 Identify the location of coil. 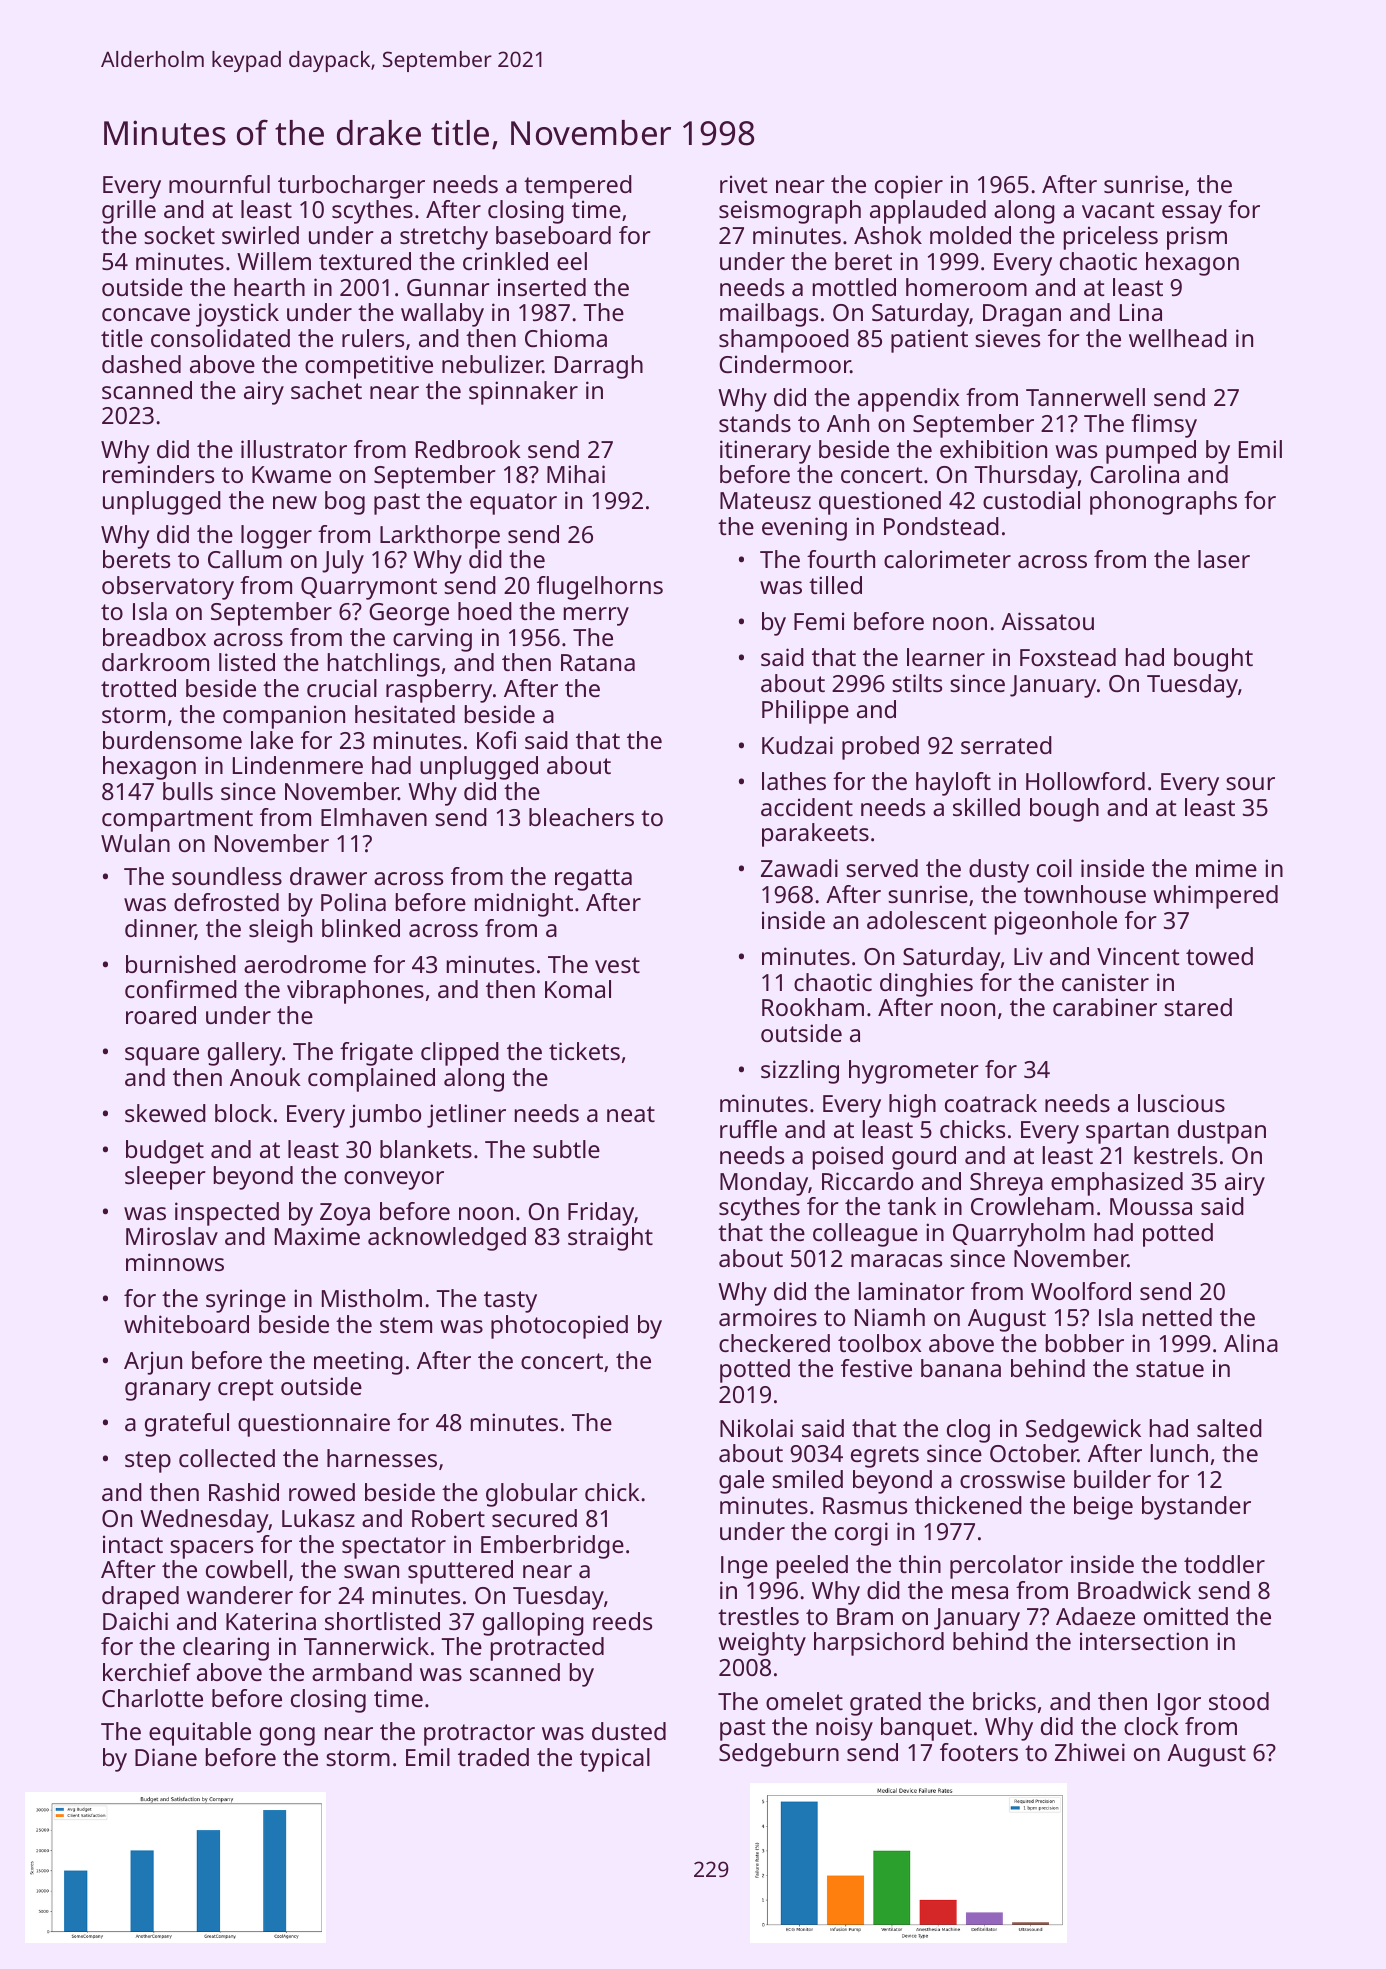
(1054, 868).
